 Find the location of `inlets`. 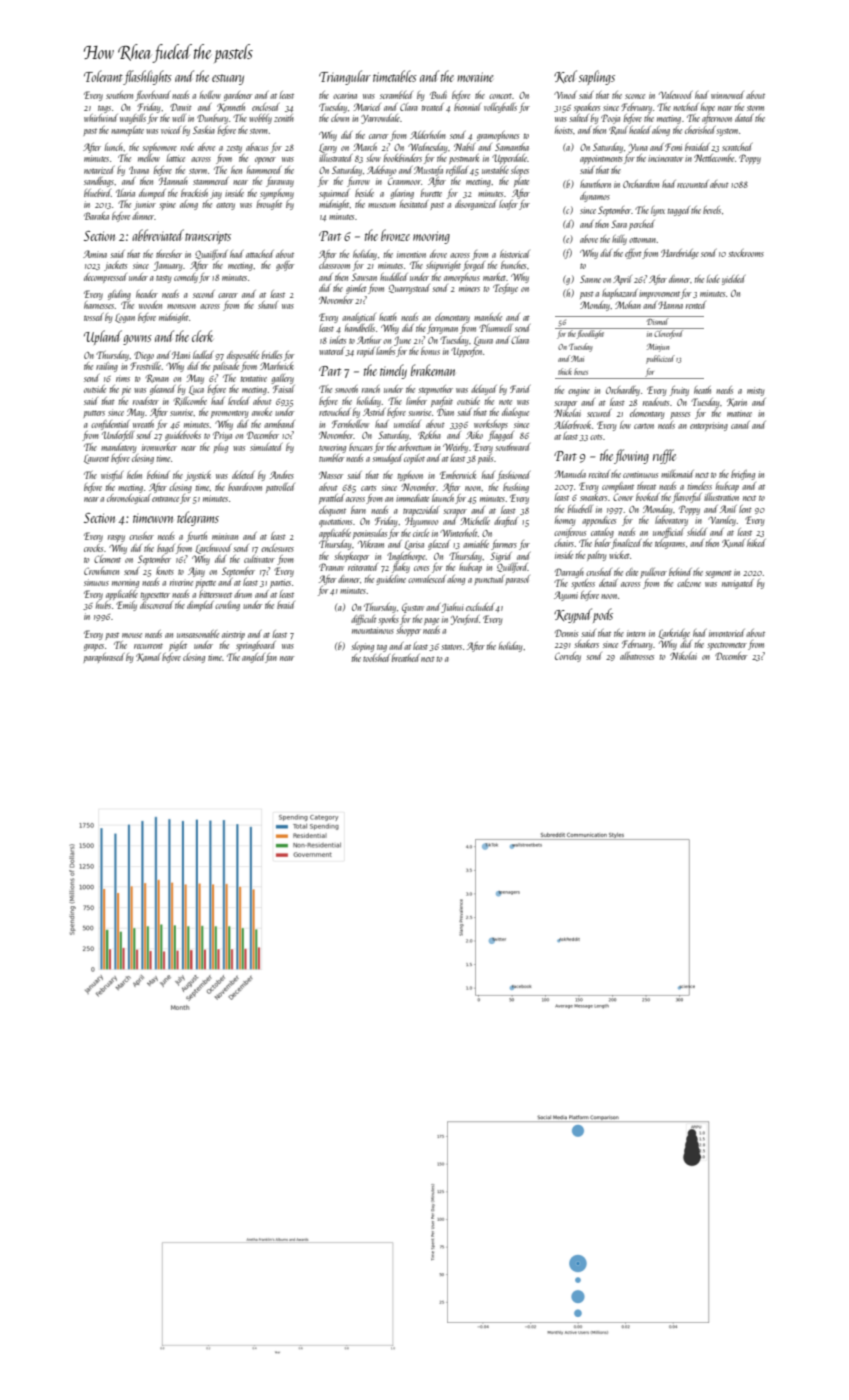

inlets is located at coordinates (338, 340).
